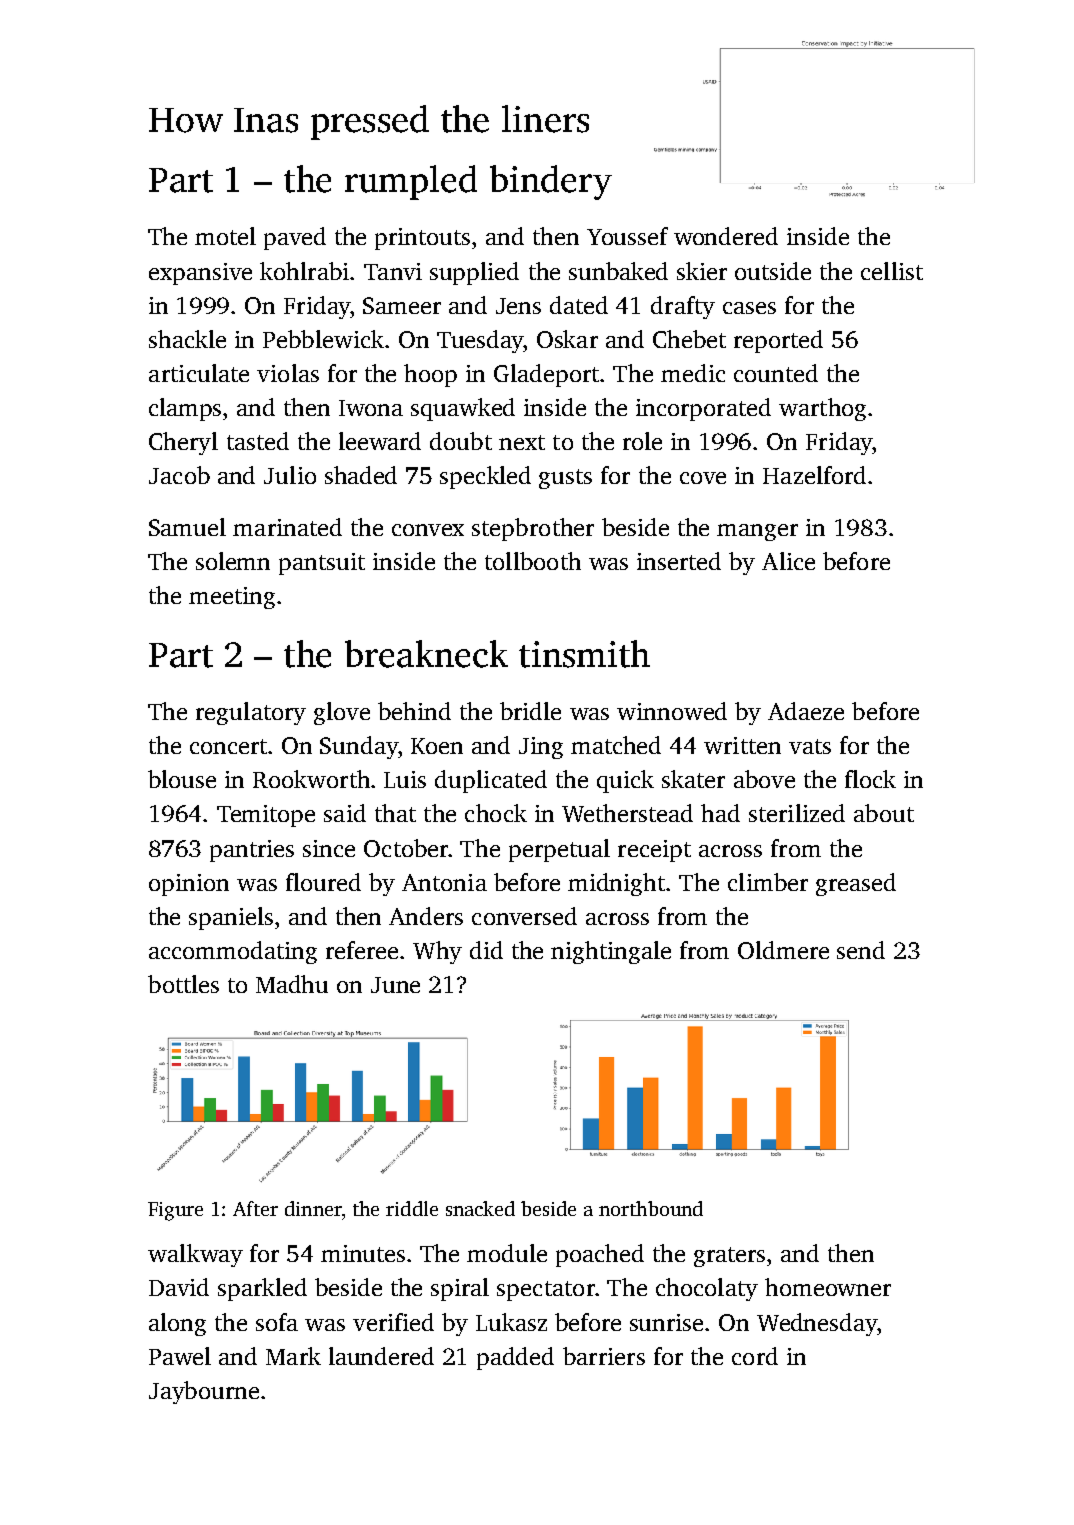 The height and width of the screenshot is (1525, 1074). Describe the element at coordinates (884, 813) in the screenshot. I see `about` at that location.
